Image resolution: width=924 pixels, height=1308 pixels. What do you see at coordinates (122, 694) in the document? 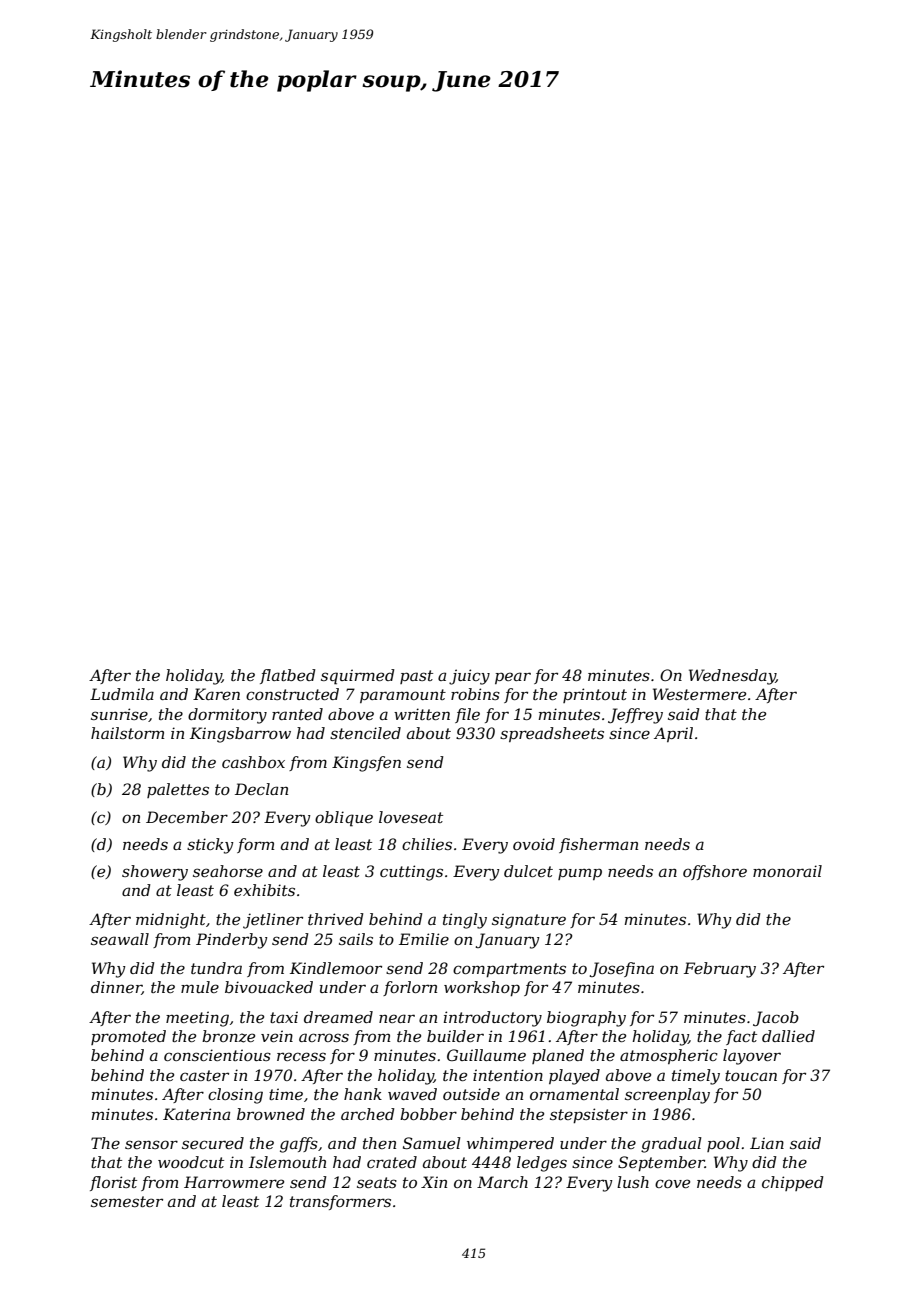
I see `Ludmila` at bounding box center [122, 694].
